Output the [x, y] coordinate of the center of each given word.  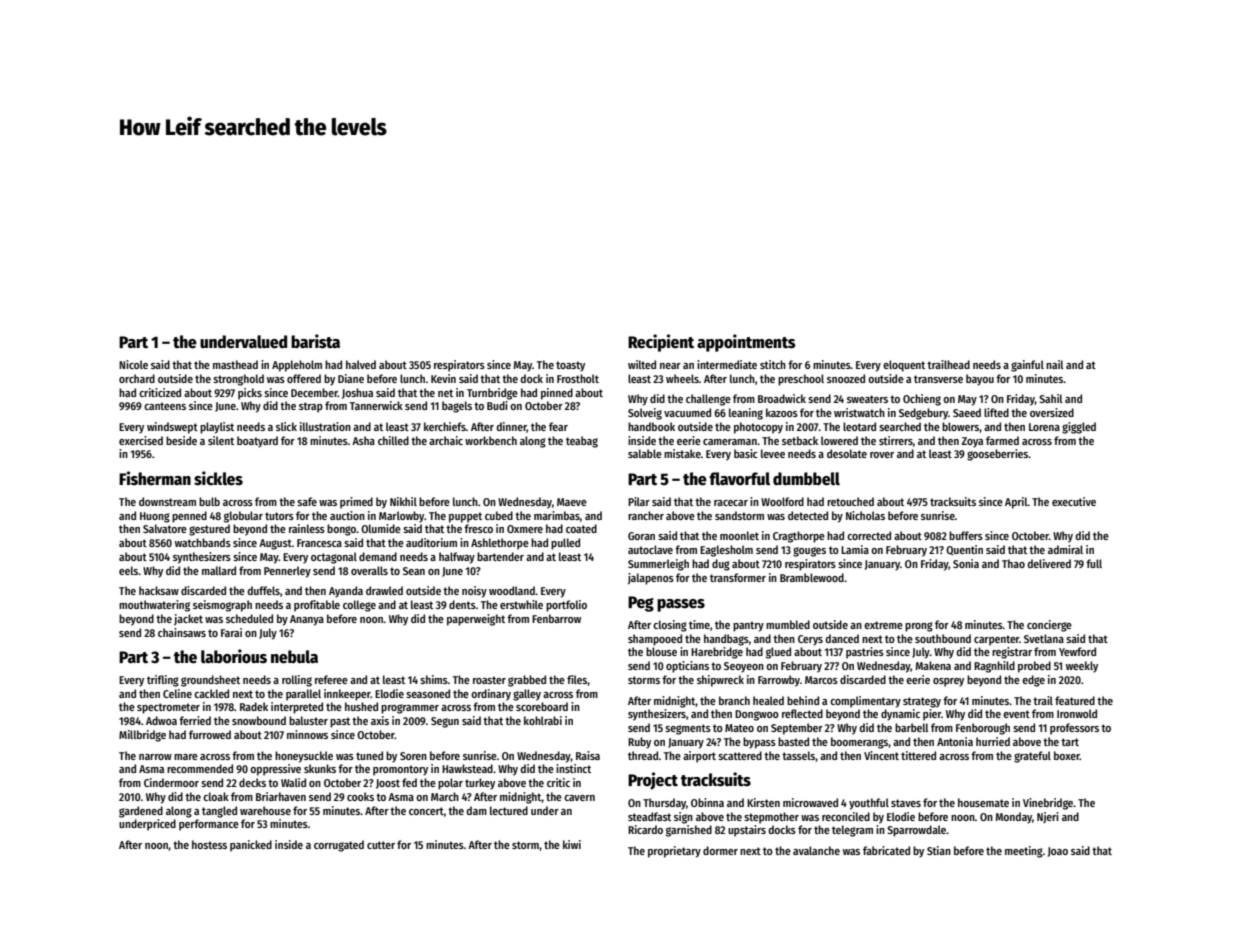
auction [347, 515]
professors [1074, 729]
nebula [294, 657]
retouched [850, 501]
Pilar [639, 501]
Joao [1058, 852]
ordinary [491, 695]
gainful [1027, 366]
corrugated [339, 846]
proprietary [674, 852]
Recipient [661, 343]
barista [315, 341]
